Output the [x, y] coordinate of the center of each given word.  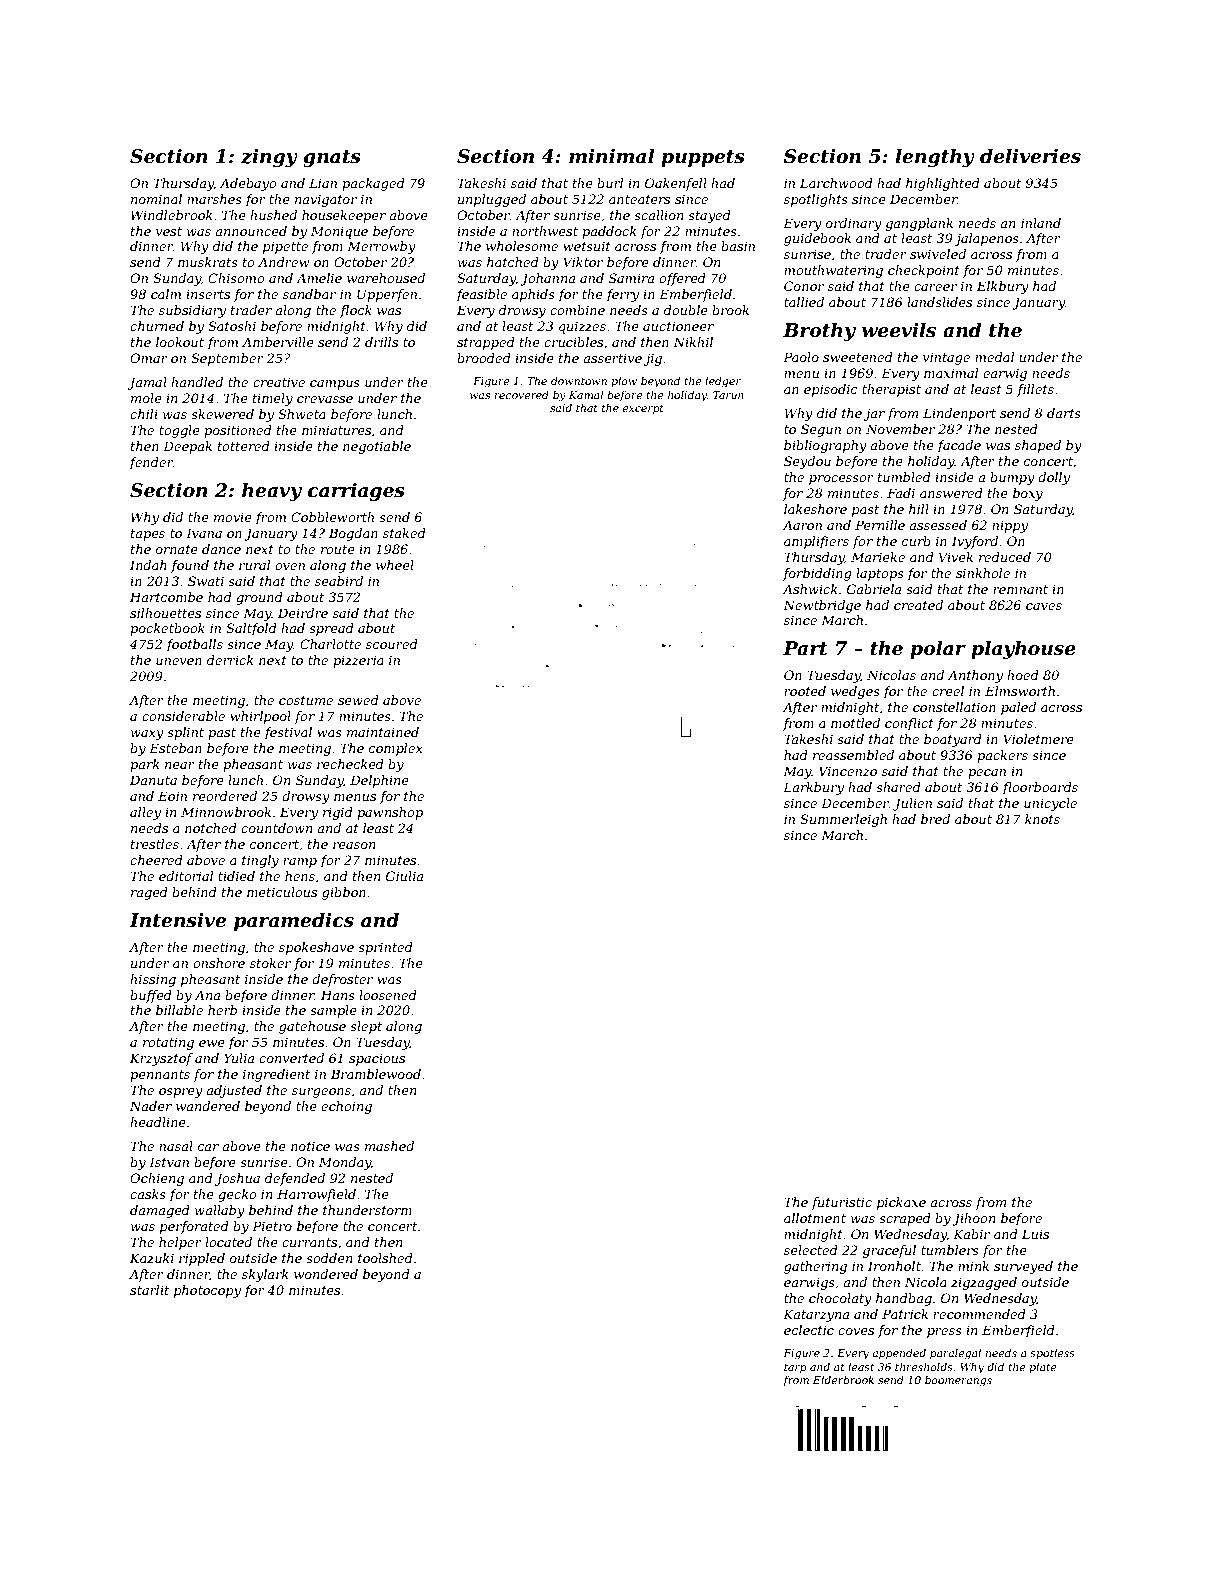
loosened [388, 995]
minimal [612, 156]
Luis [1035, 1234]
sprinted [385, 948]
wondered [326, 1274]
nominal [156, 199]
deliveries [1030, 156]
